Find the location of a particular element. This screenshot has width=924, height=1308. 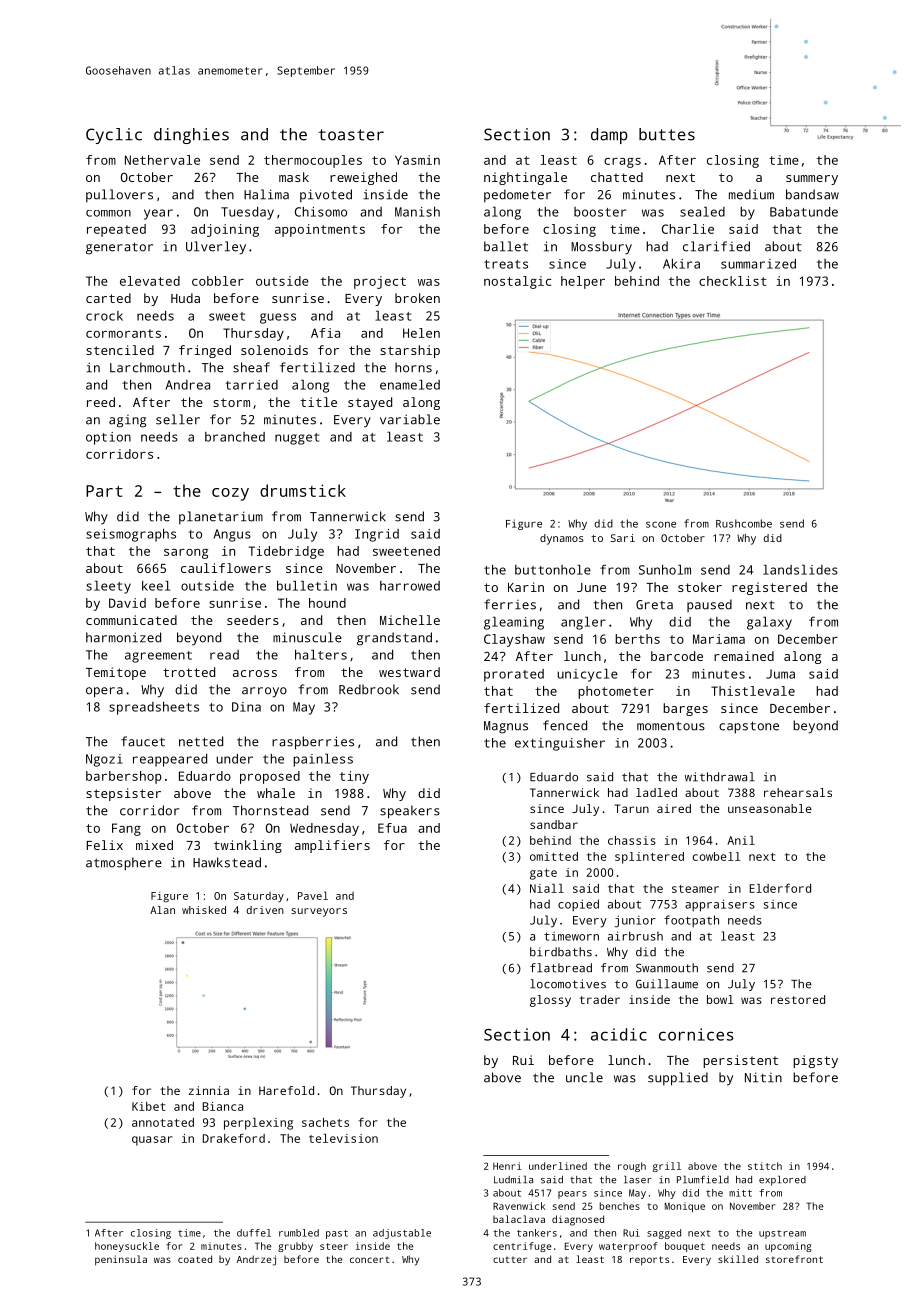

capstone is located at coordinates (749, 727).
